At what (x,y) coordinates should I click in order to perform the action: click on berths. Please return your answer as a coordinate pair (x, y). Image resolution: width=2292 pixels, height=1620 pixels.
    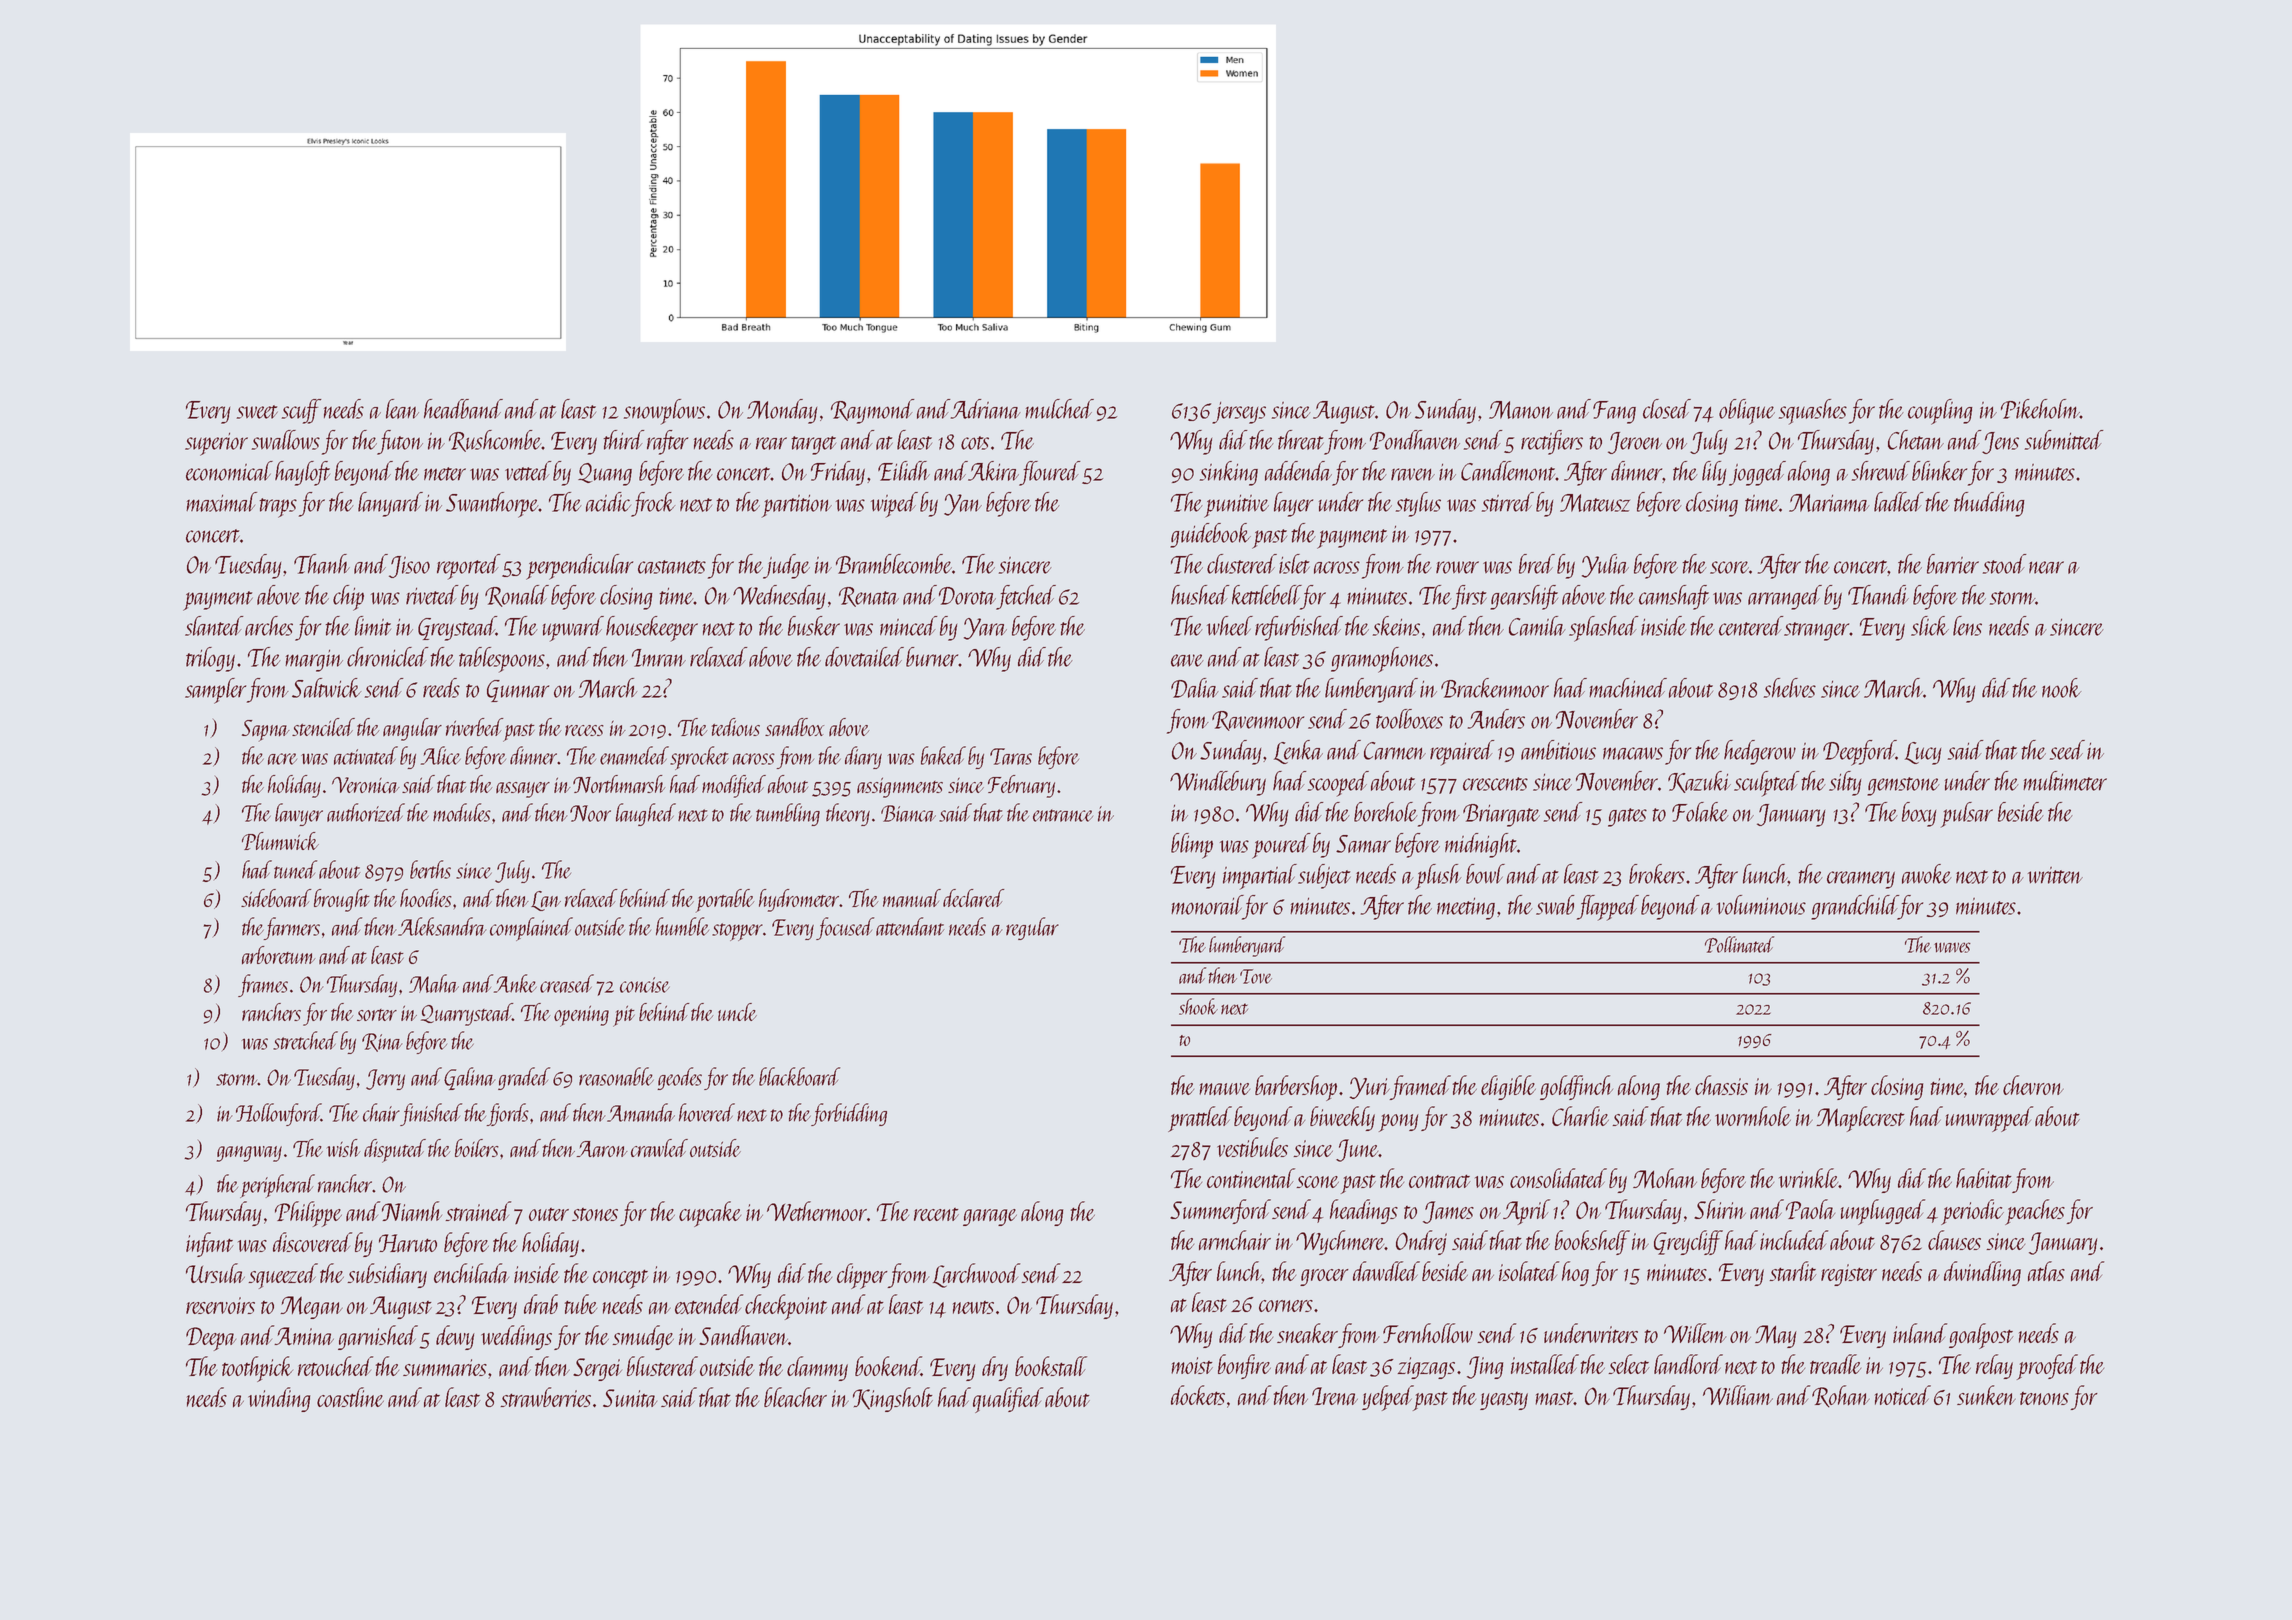
    Looking at the image, I should click on (430, 869).
